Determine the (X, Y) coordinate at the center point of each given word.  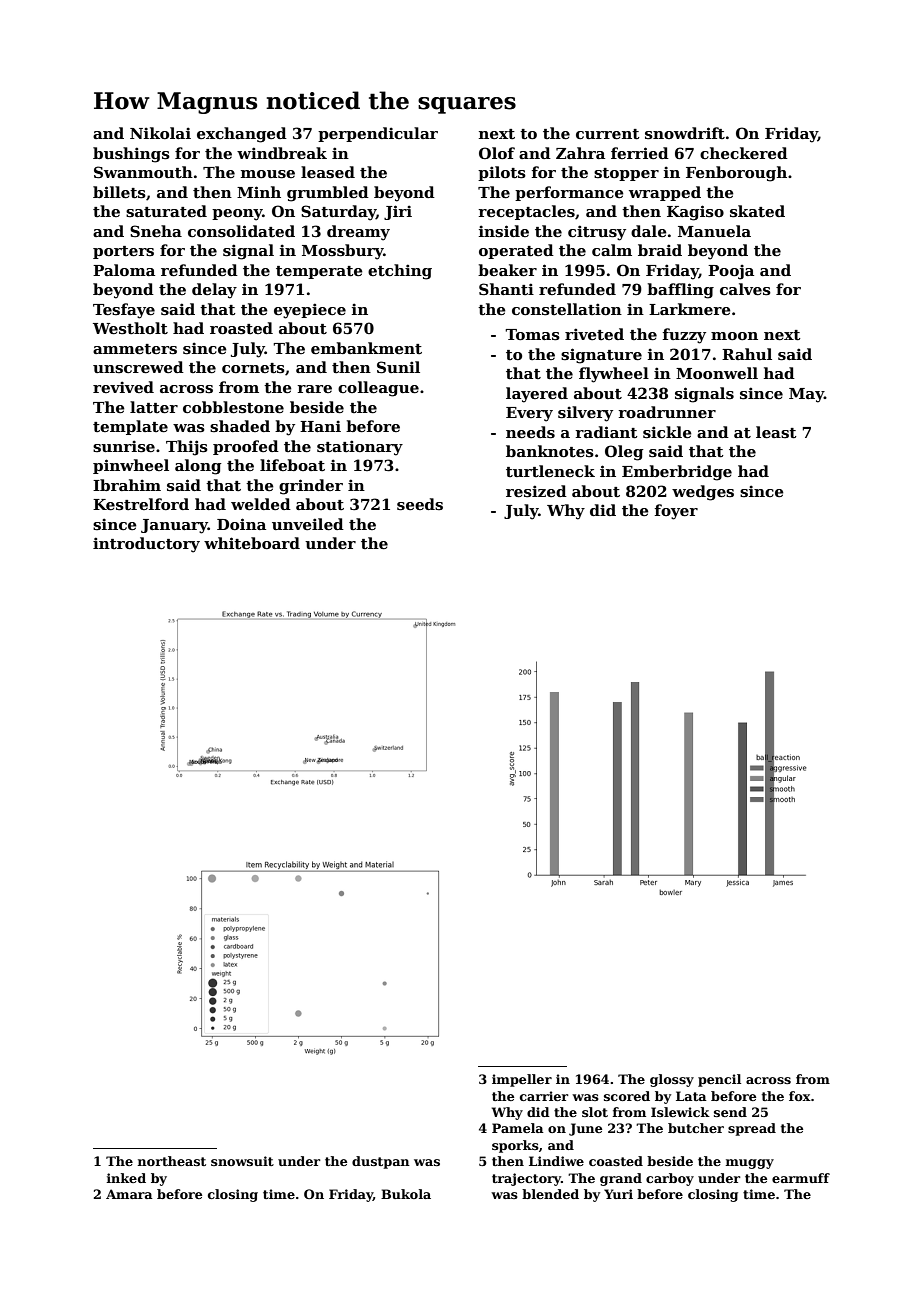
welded (261, 504)
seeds (420, 504)
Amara (129, 1194)
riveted (594, 334)
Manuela (714, 231)
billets (119, 192)
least (776, 432)
